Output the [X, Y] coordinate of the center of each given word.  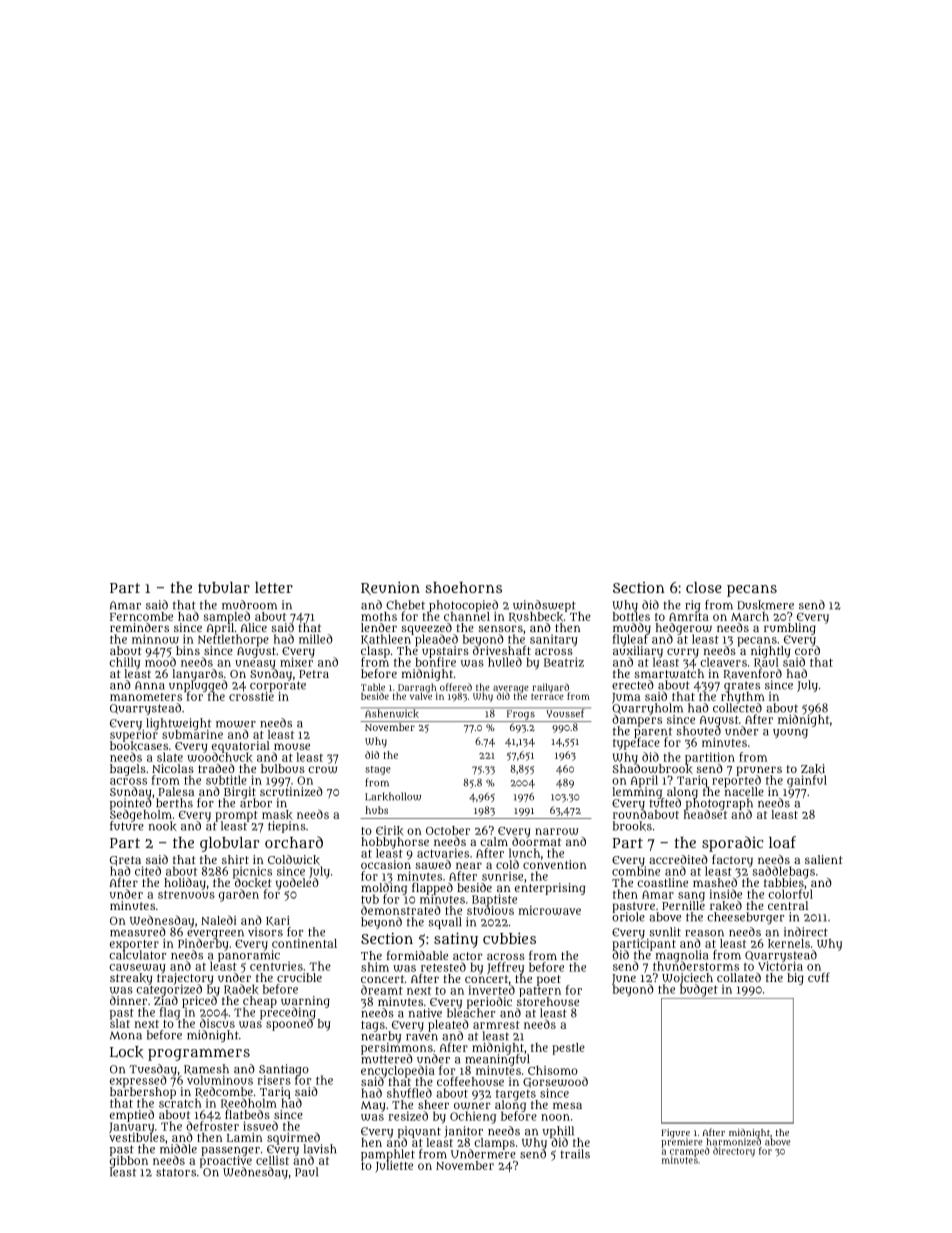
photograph [719, 804]
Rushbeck [536, 617]
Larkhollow [393, 796]
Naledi [218, 920]
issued [260, 1126]
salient [824, 859]
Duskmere [765, 605]
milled [316, 639]
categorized [169, 990]
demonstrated [401, 910]
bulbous [283, 768]
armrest [496, 1025]
